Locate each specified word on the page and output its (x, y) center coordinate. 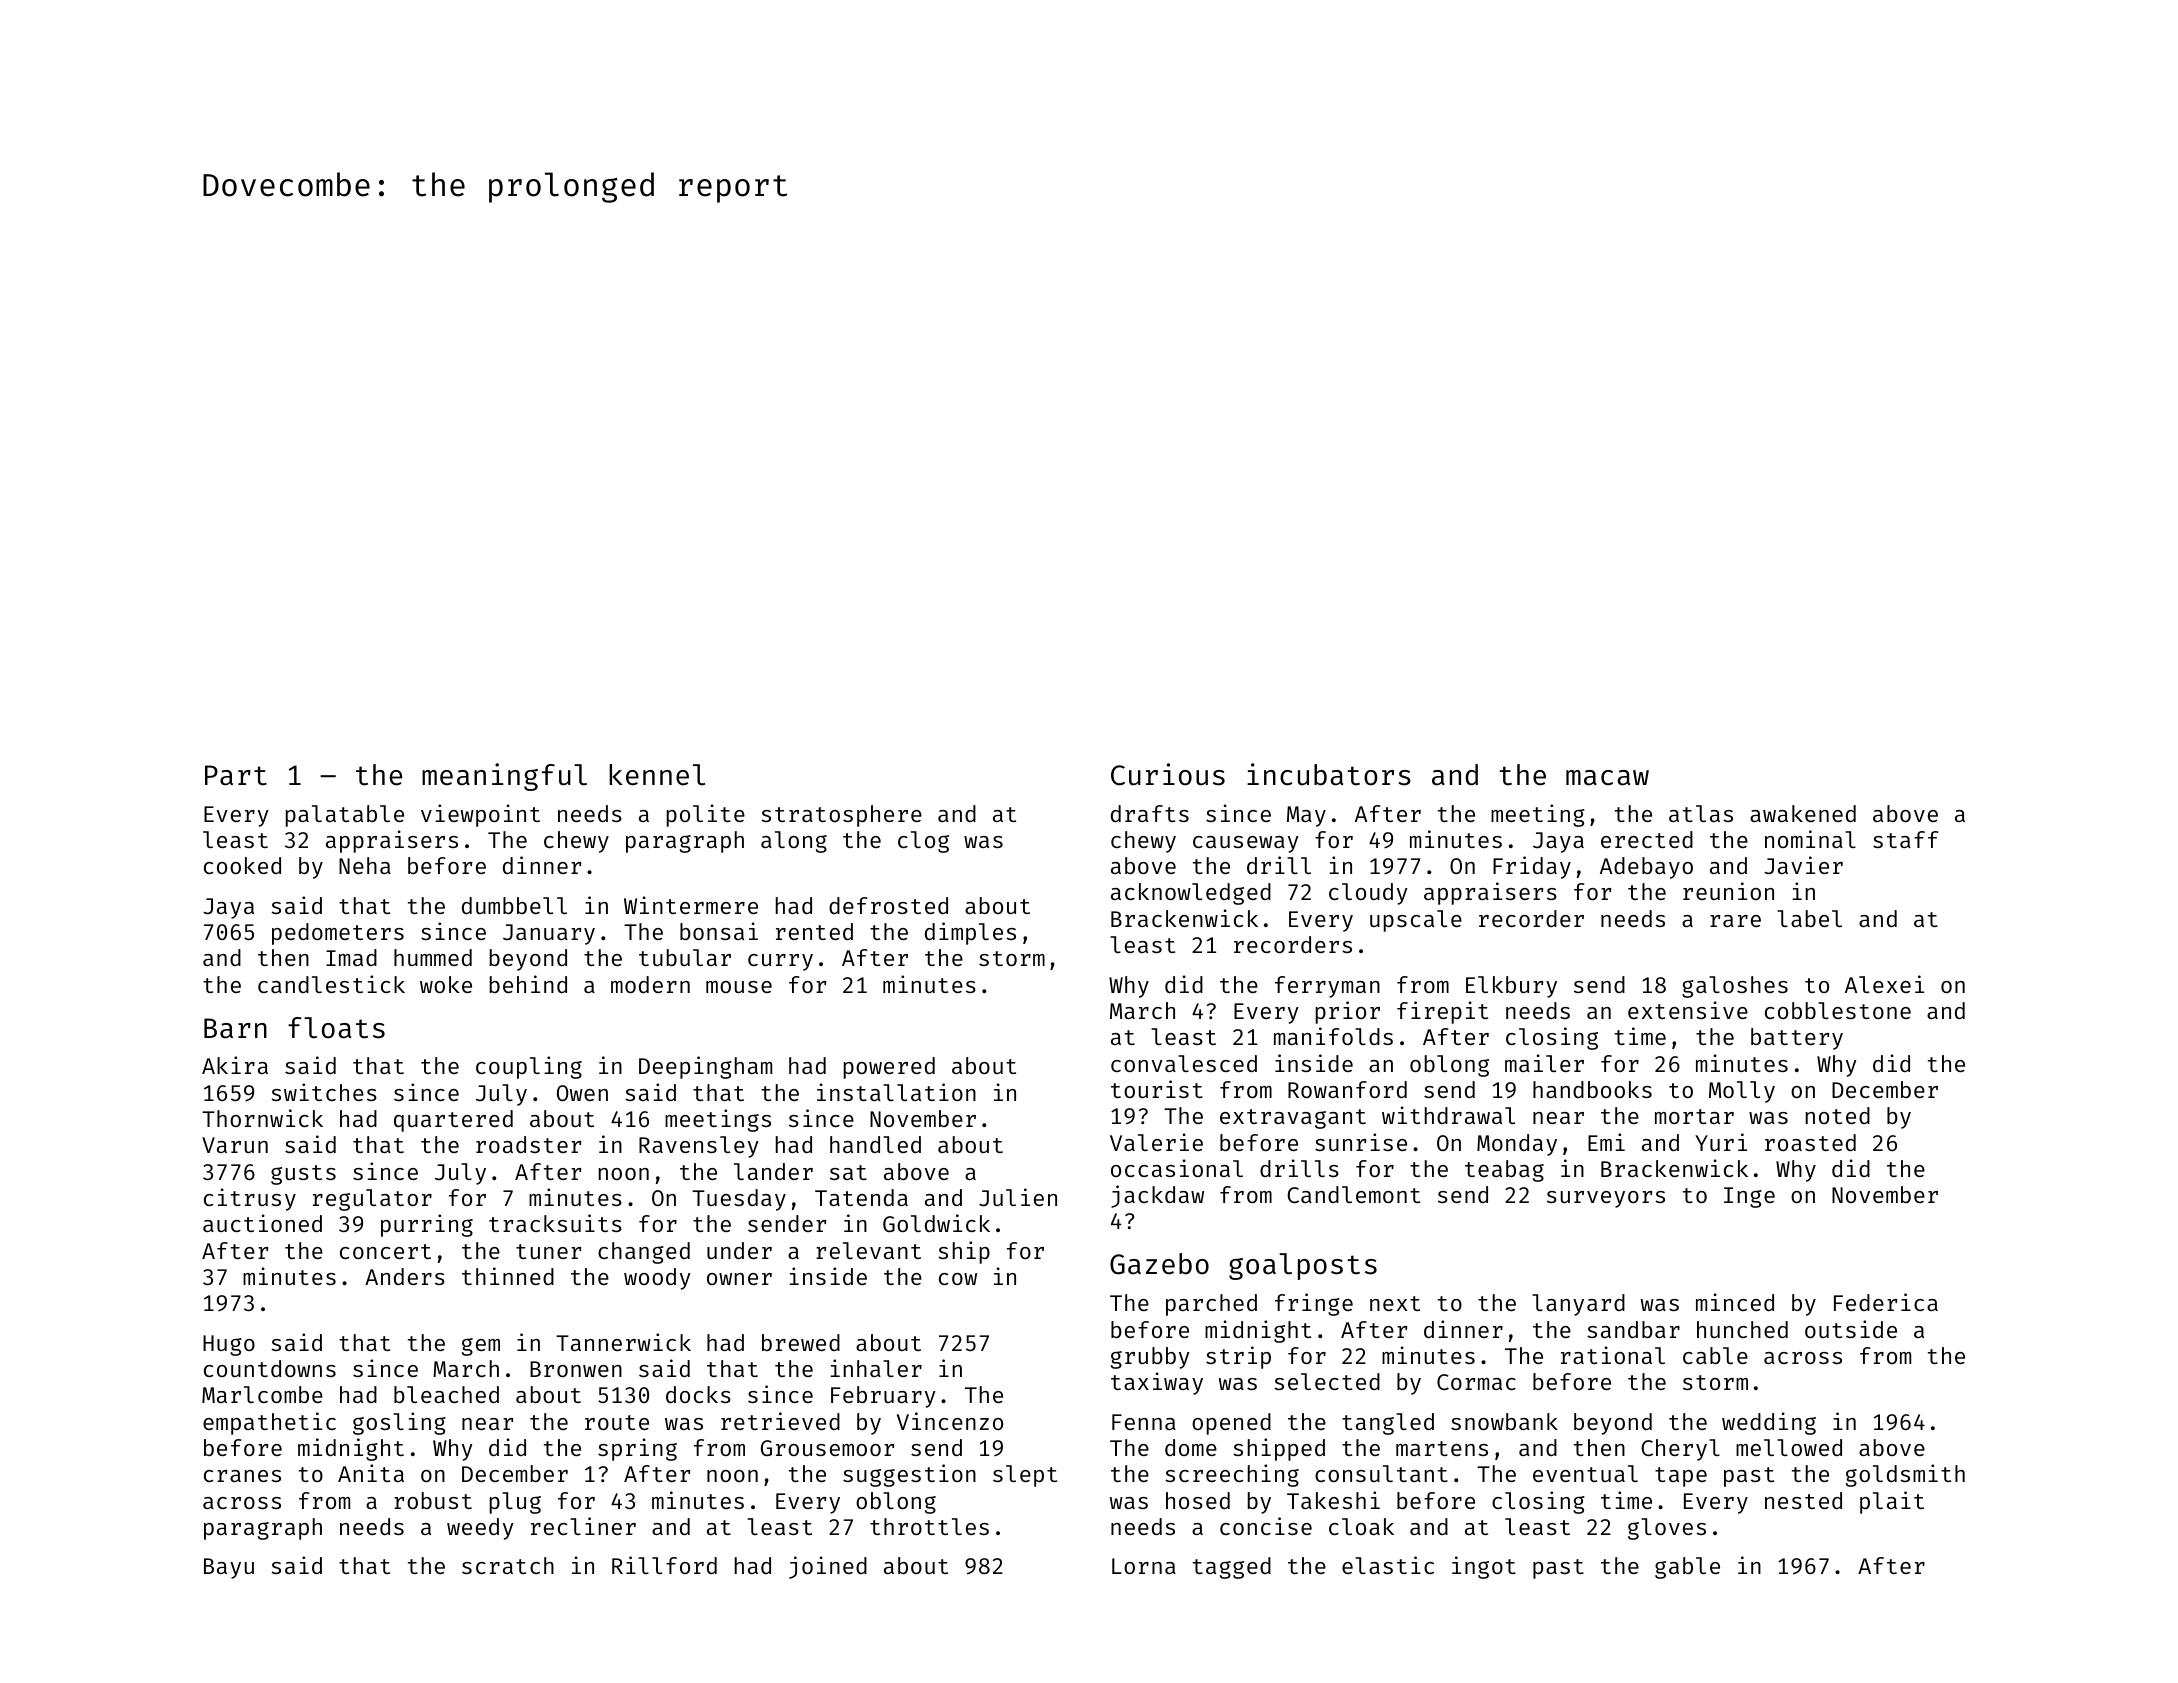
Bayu (229, 1568)
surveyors (1606, 1199)
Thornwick (262, 1118)
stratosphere (841, 816)
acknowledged (1191, 894)
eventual (1585, 1473)
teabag (1504, 1171)
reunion (1728, 891)
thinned (508, 1276)
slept (1025, 1476)
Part (236, 775)
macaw (1607, 778)
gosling (399, 1423)
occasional (1177, 1168)
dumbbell (514, 905)
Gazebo (1159, 1264)
